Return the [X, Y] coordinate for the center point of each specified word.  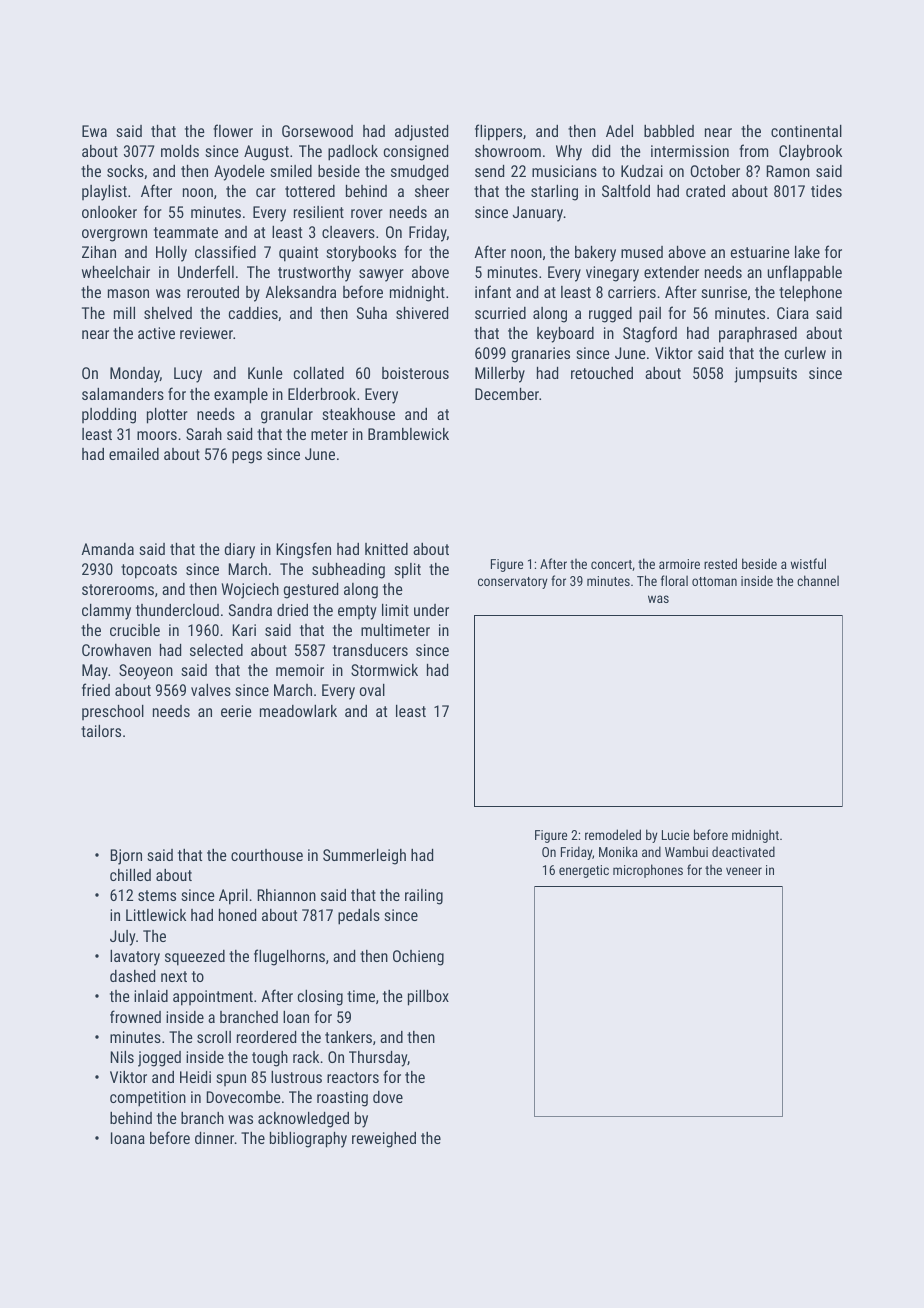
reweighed [384, 1140]
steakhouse [358, 414]
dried [292, 610]
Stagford [650, 334]
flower [233, 130]
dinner [214, 1138]
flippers [498, 132]
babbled [669, 131]
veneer [744, 871]
